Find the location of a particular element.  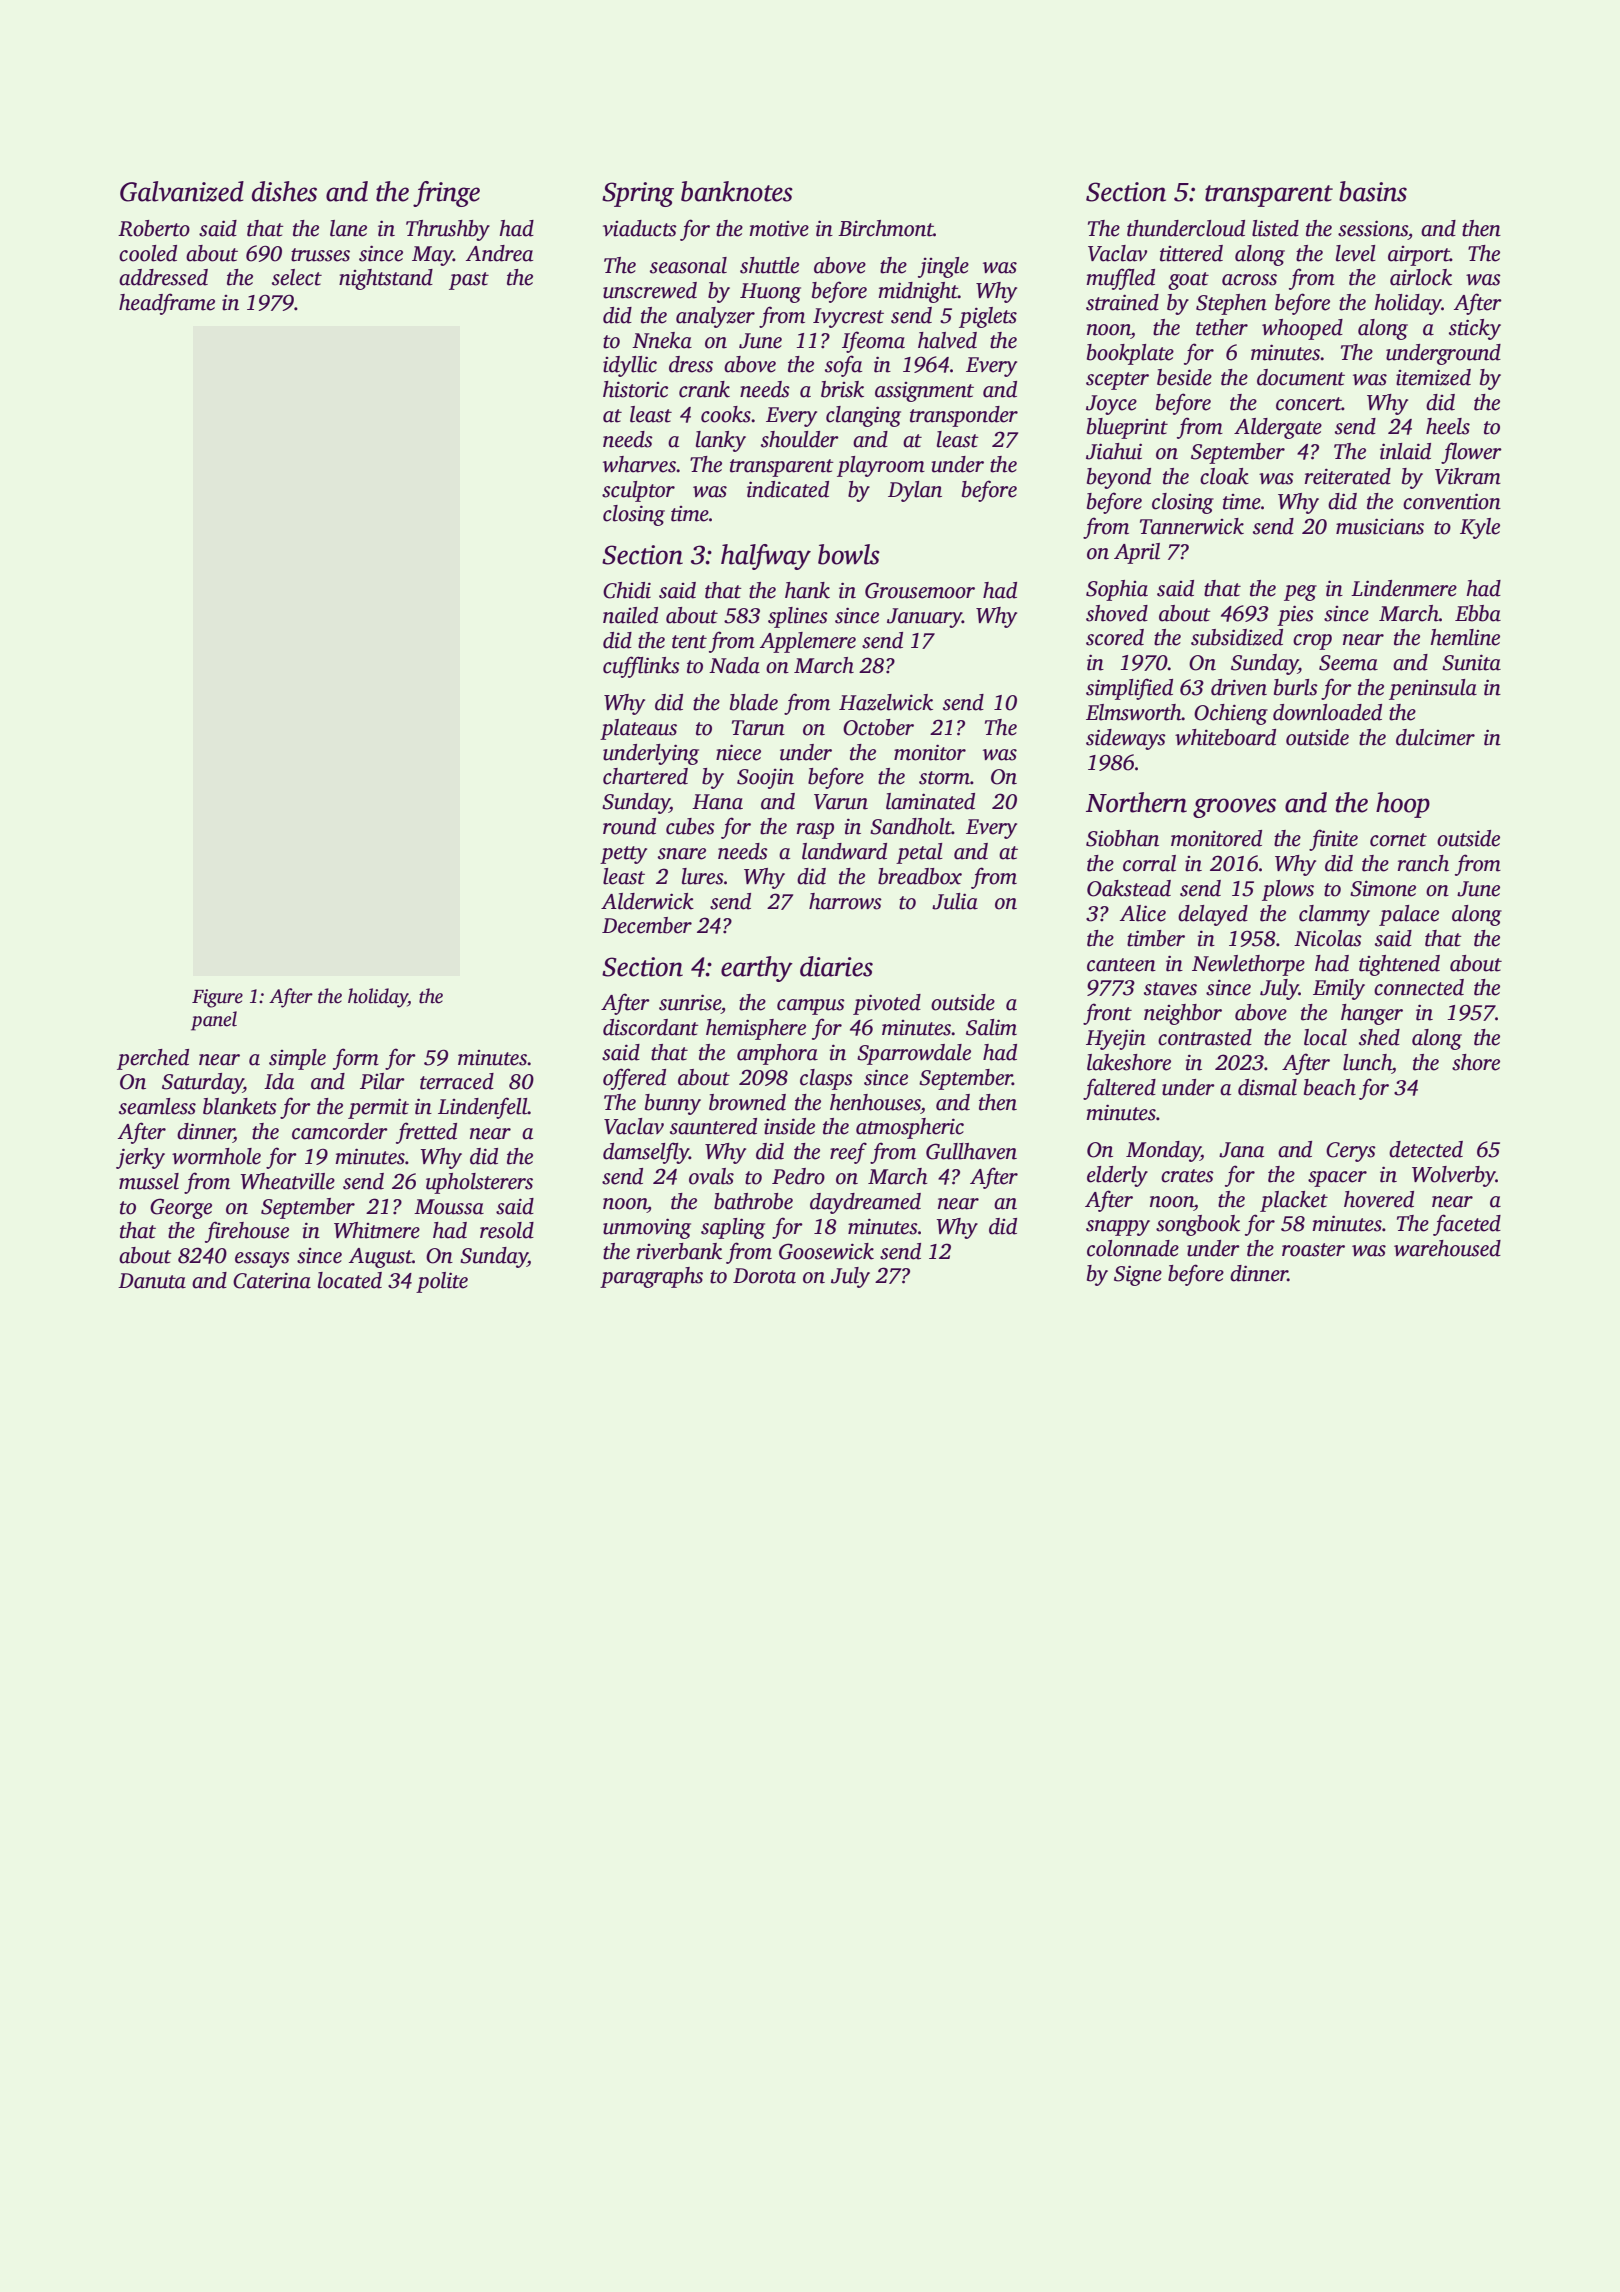

delayed is located at coordinates (1213, 915).
